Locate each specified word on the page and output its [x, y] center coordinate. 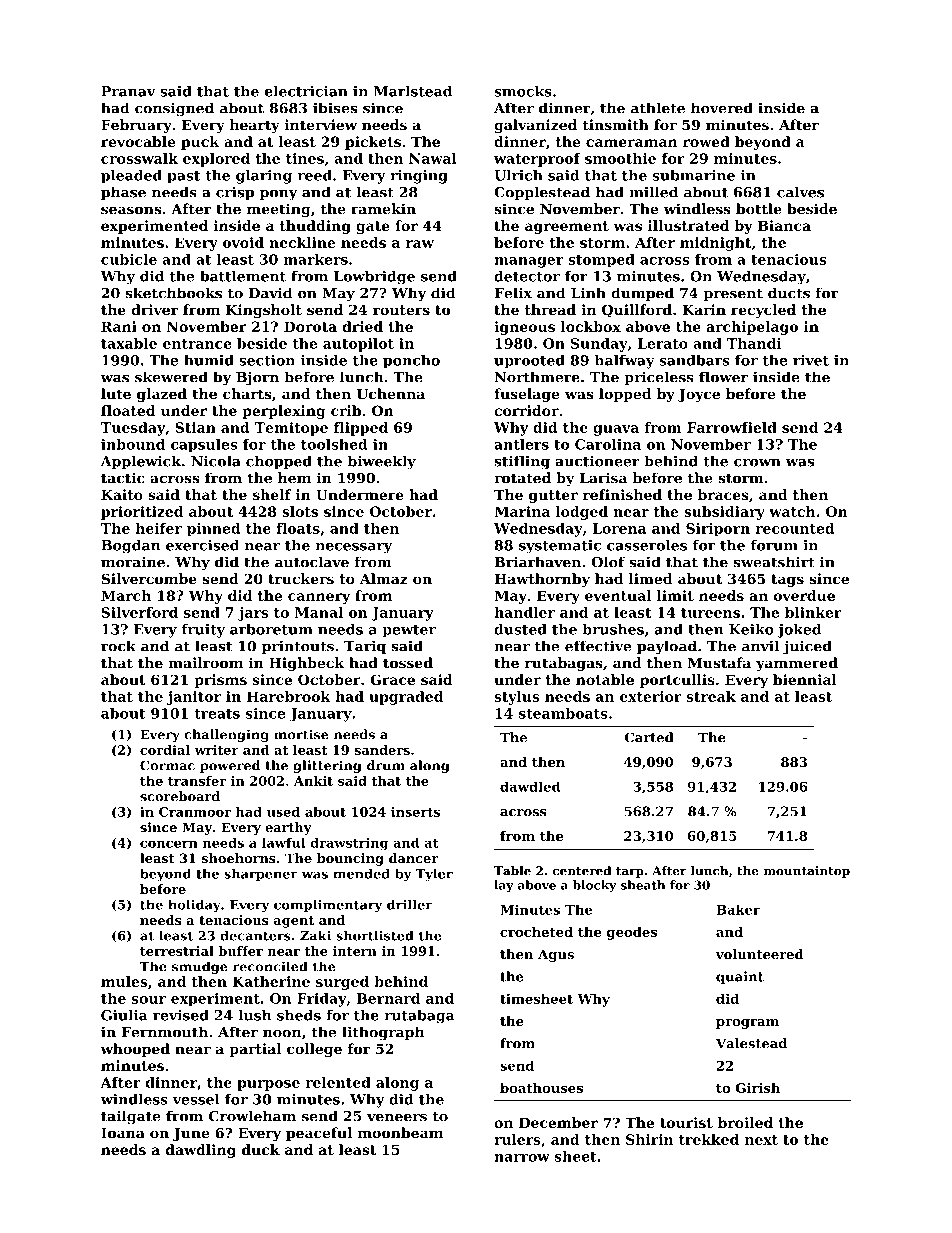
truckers [301, 578]
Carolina [608, 444]
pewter [409, 631]
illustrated [688, 225]
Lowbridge [374, 277]
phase [123, 193]
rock [118, 646]
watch [792, 511]
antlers [521, 444]
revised [181, 1015]
